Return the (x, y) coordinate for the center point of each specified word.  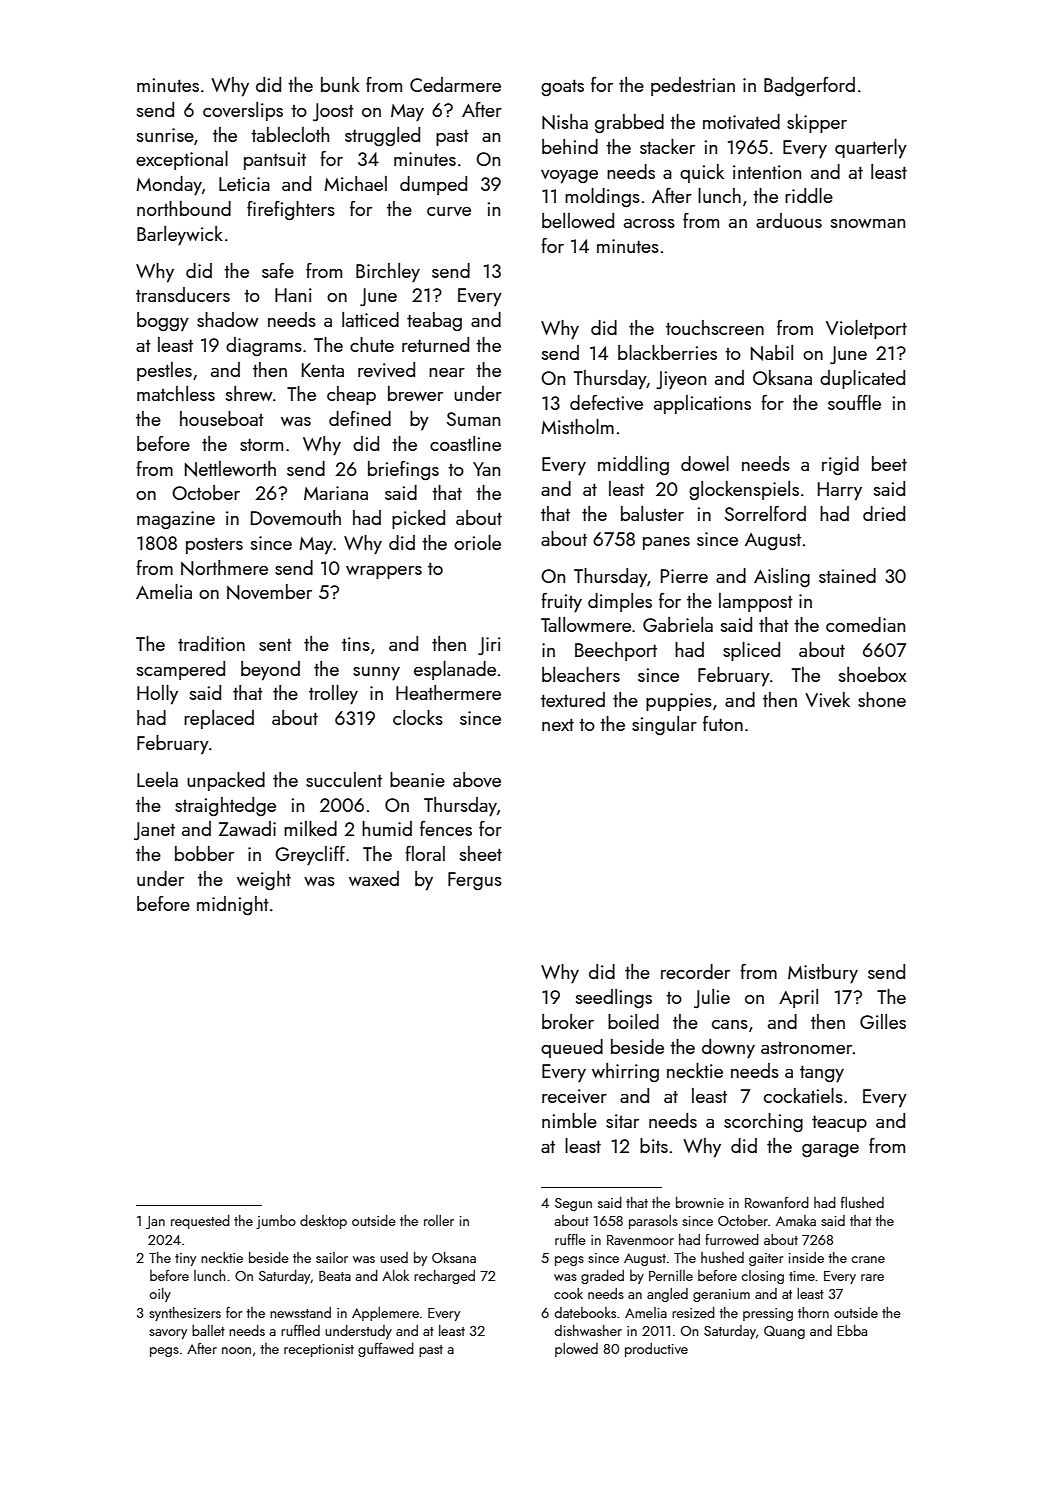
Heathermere (448, 692)
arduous (789, 220)
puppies (679, 702)
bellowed (578, 220)
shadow (228, 319)
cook (568, 1293)
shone (882, 699)
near (447, 372)
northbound (184, 208)
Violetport (866, 329)
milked (310, 828)
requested (200, 1222)
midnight (233, 906)
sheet (481, 853)
